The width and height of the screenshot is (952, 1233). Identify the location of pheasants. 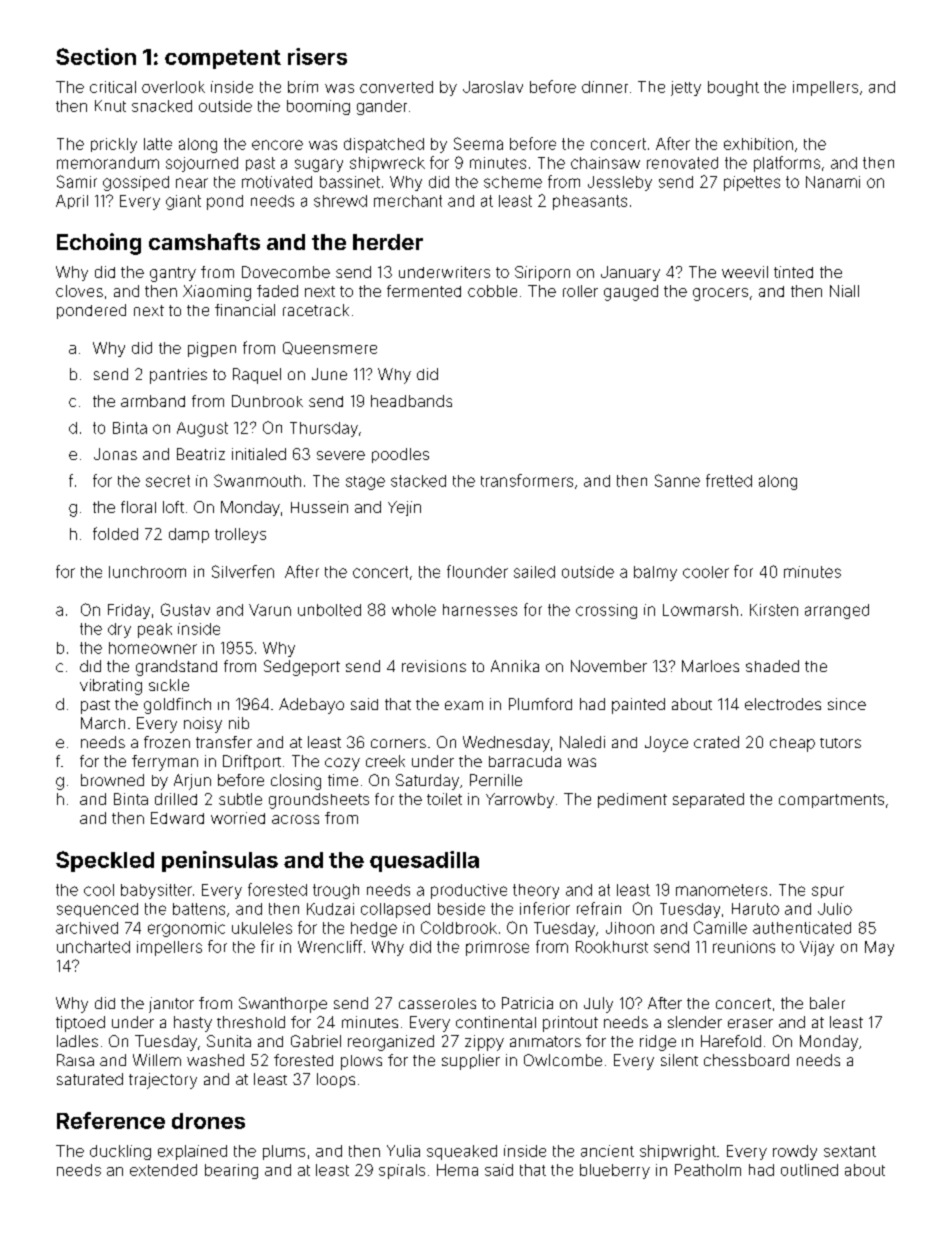
(590, 202).
